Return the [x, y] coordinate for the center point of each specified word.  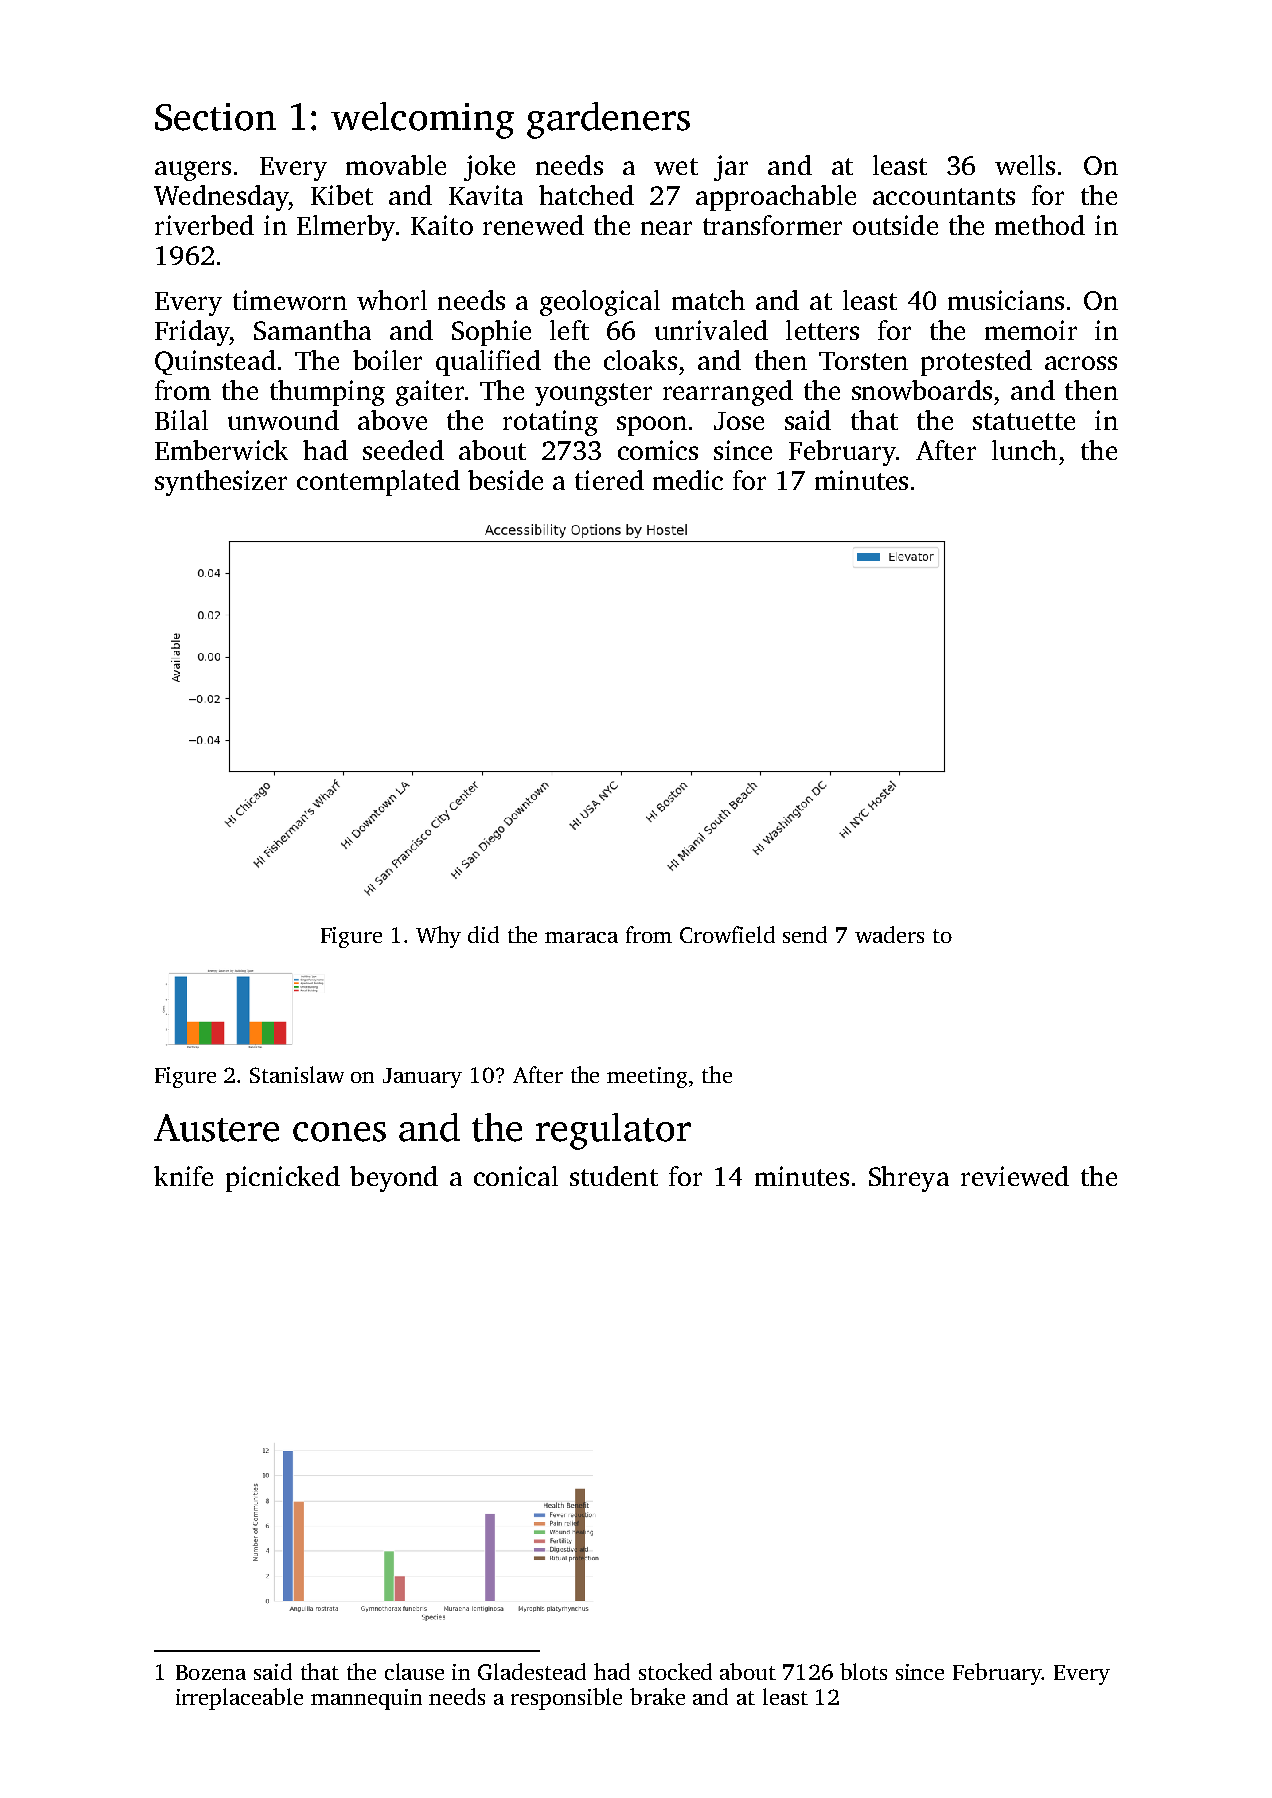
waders [889, 934]
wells [1025, 165]
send [805, 934]
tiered [609, 480]
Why [438, 937]
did [483, 934]
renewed [533, 225]
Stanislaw [297, 1074]
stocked [675, 1671]
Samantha [312, 330]
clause [414, 1671]
